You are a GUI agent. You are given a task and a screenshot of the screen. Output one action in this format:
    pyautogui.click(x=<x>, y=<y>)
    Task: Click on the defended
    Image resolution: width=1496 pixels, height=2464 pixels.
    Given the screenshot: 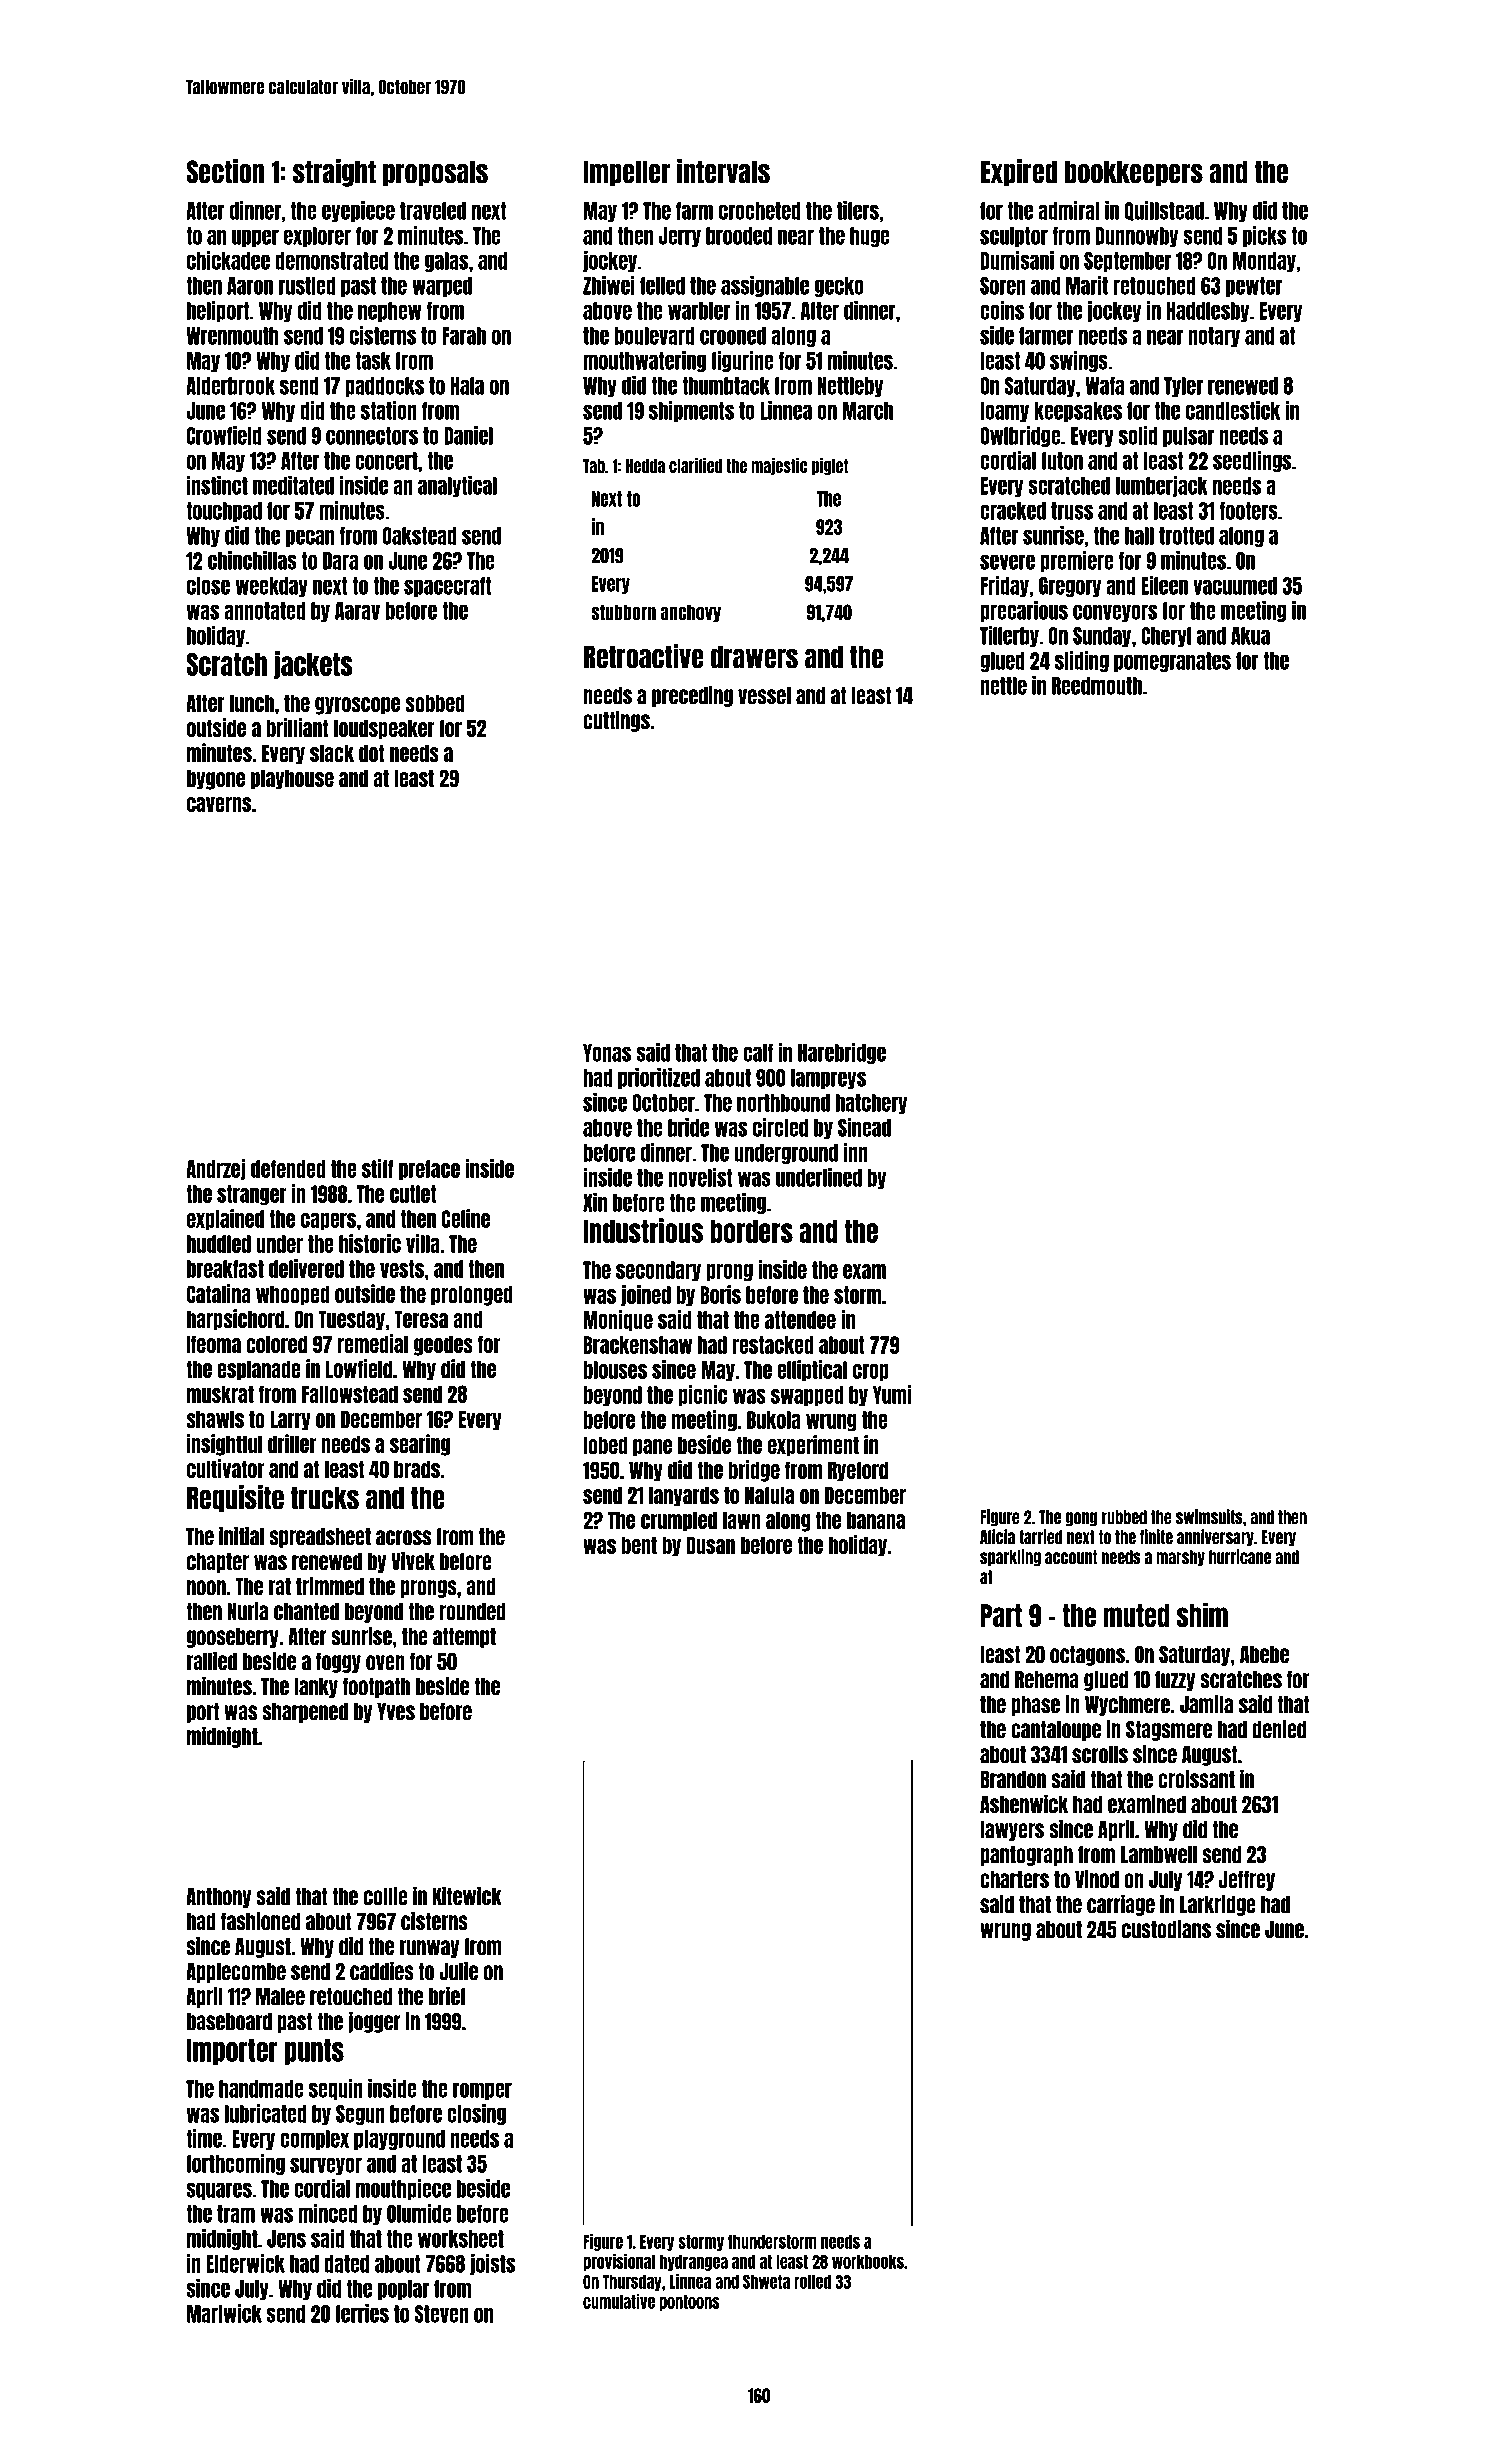 What is the action you would take?
    pyautogui.click(x=288, y=1169)
